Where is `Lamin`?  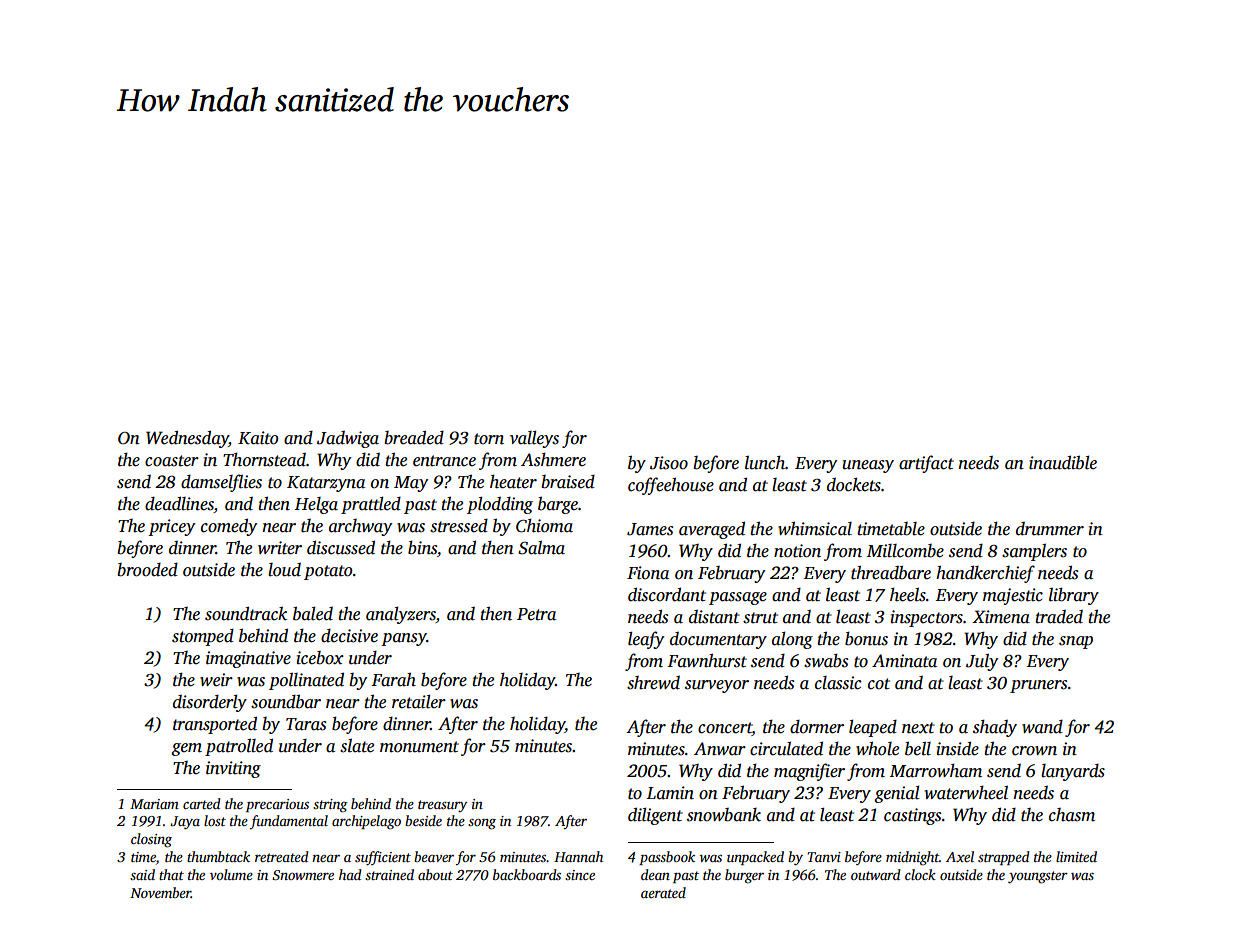 Lamin is located at coordinates (670, 793).
